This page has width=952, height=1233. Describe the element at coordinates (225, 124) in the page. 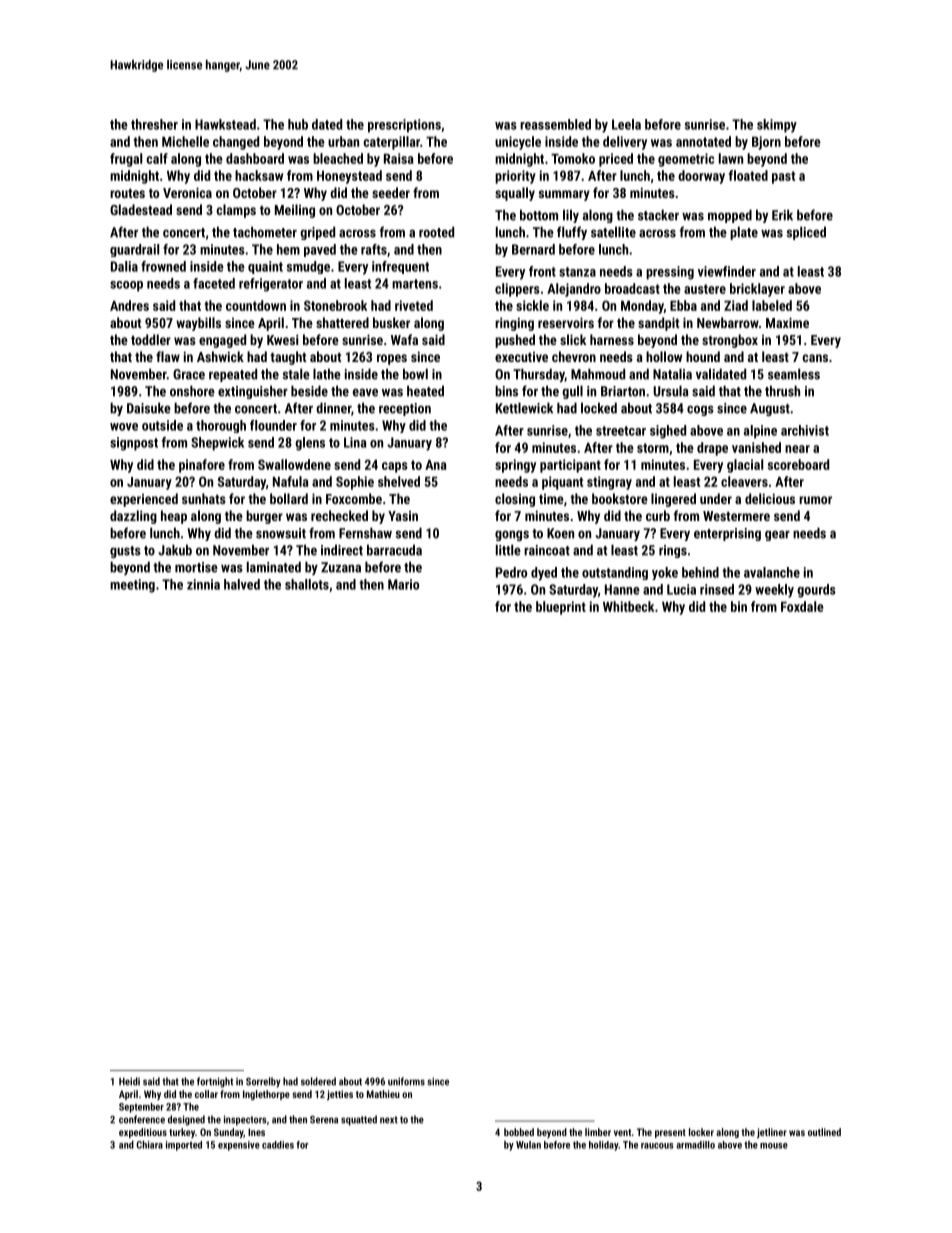

I see `Hawkstead` at that location.
